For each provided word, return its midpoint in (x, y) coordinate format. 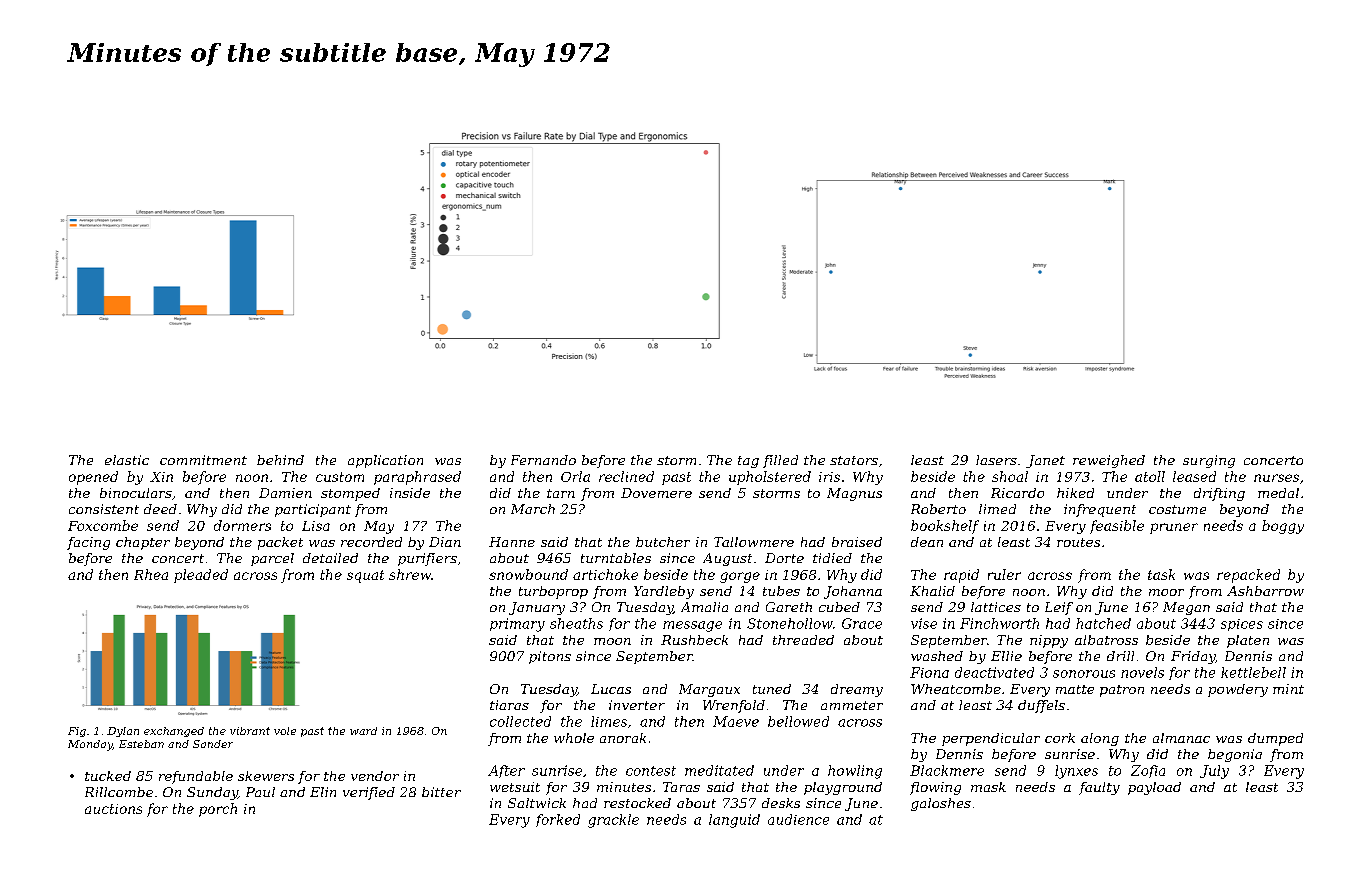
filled (780, 461)
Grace (862, 623)
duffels (1041, 706)
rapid (961, 576)
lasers (996, 460)
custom (340, 477)
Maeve (736, 721)
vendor (375, 776)
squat (365, 576)
